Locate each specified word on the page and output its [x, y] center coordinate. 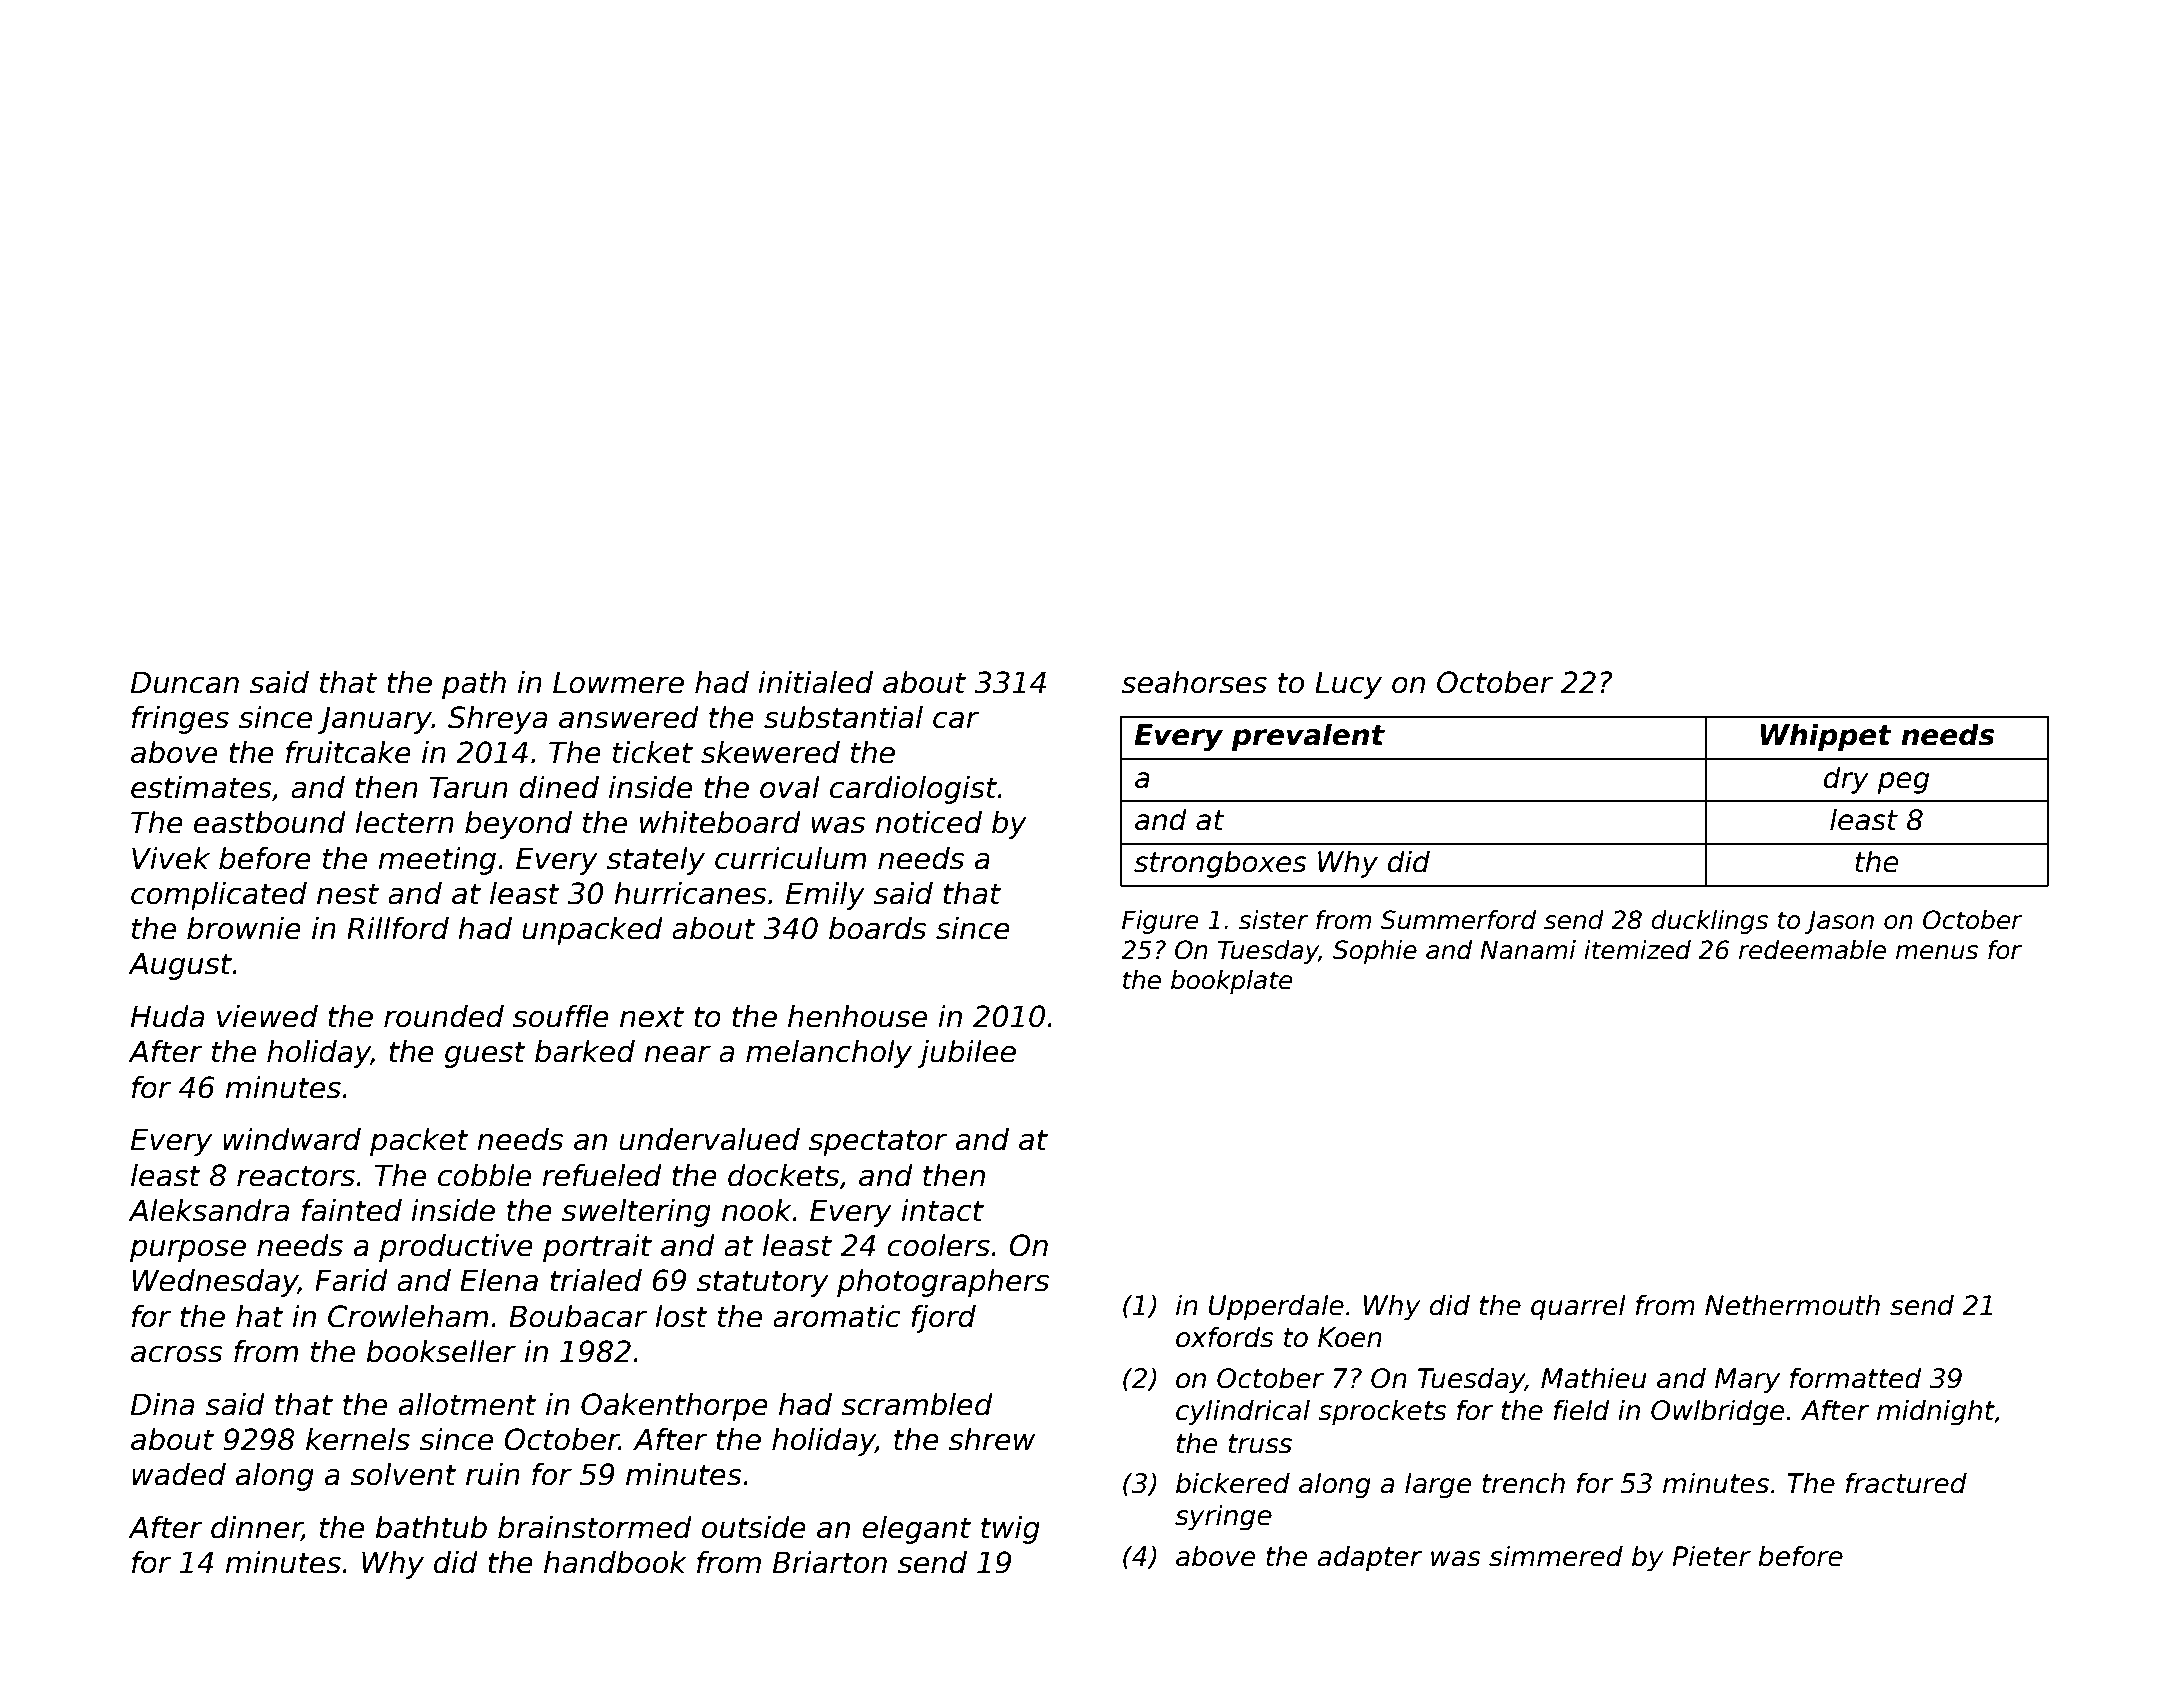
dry [1846, 780]
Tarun [468, 788]
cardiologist [913, 790]
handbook [615, 1562]
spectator [878, 1142]
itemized [1637, 950]
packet [419, 1142]
